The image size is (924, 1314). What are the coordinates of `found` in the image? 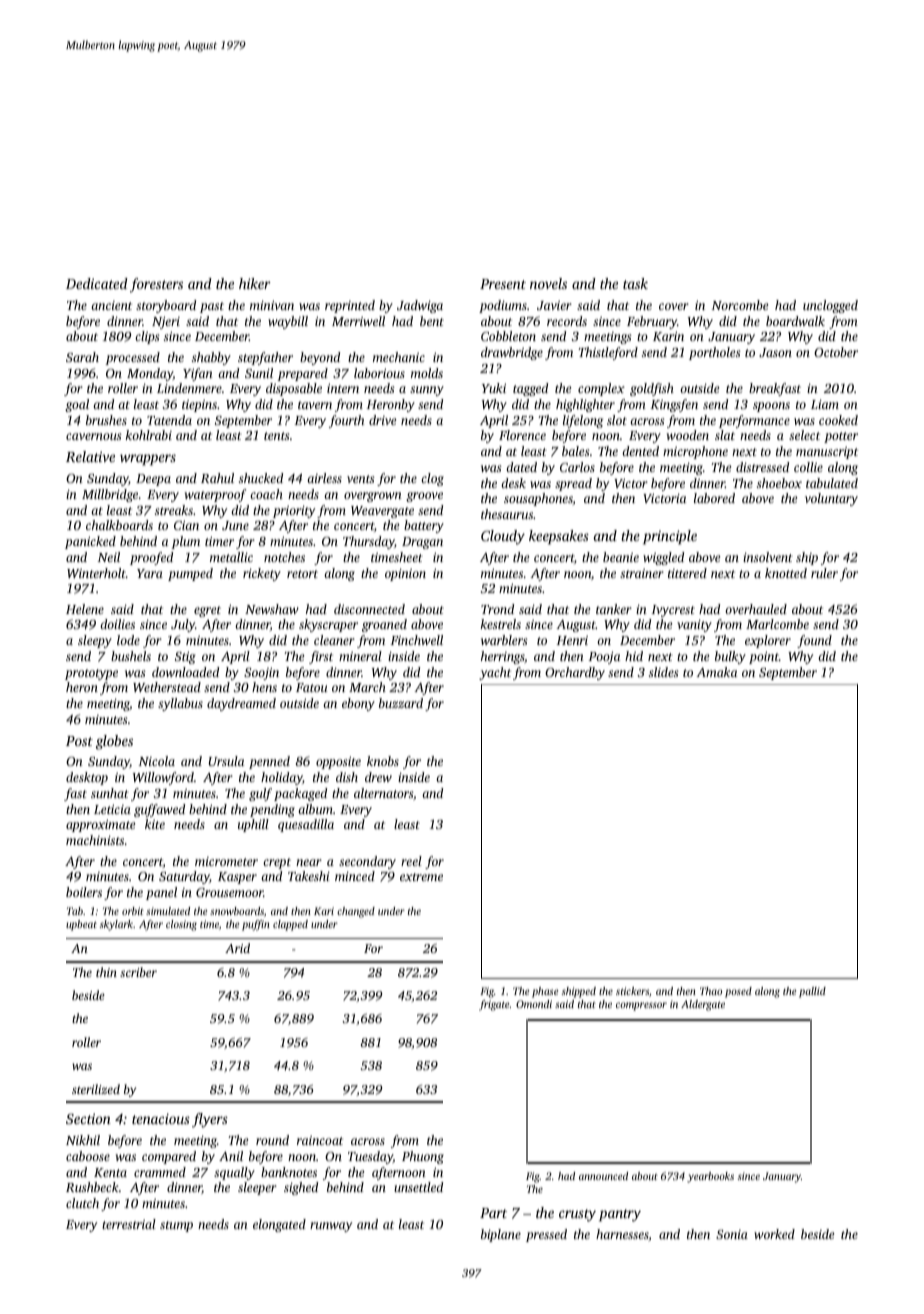 It's located at (814, 641).
